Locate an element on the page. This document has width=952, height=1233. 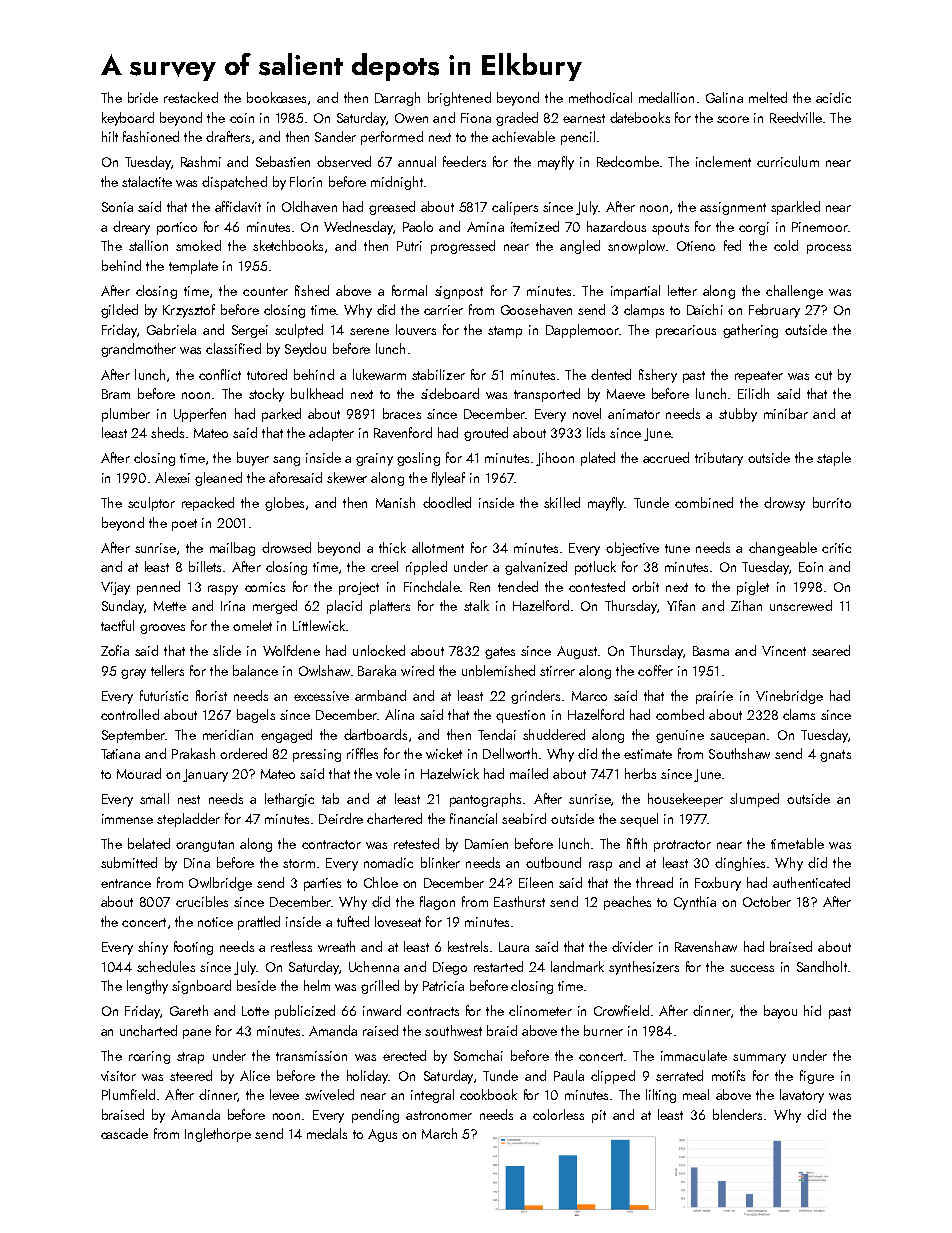
gray is located at coordinates (133, 674).
